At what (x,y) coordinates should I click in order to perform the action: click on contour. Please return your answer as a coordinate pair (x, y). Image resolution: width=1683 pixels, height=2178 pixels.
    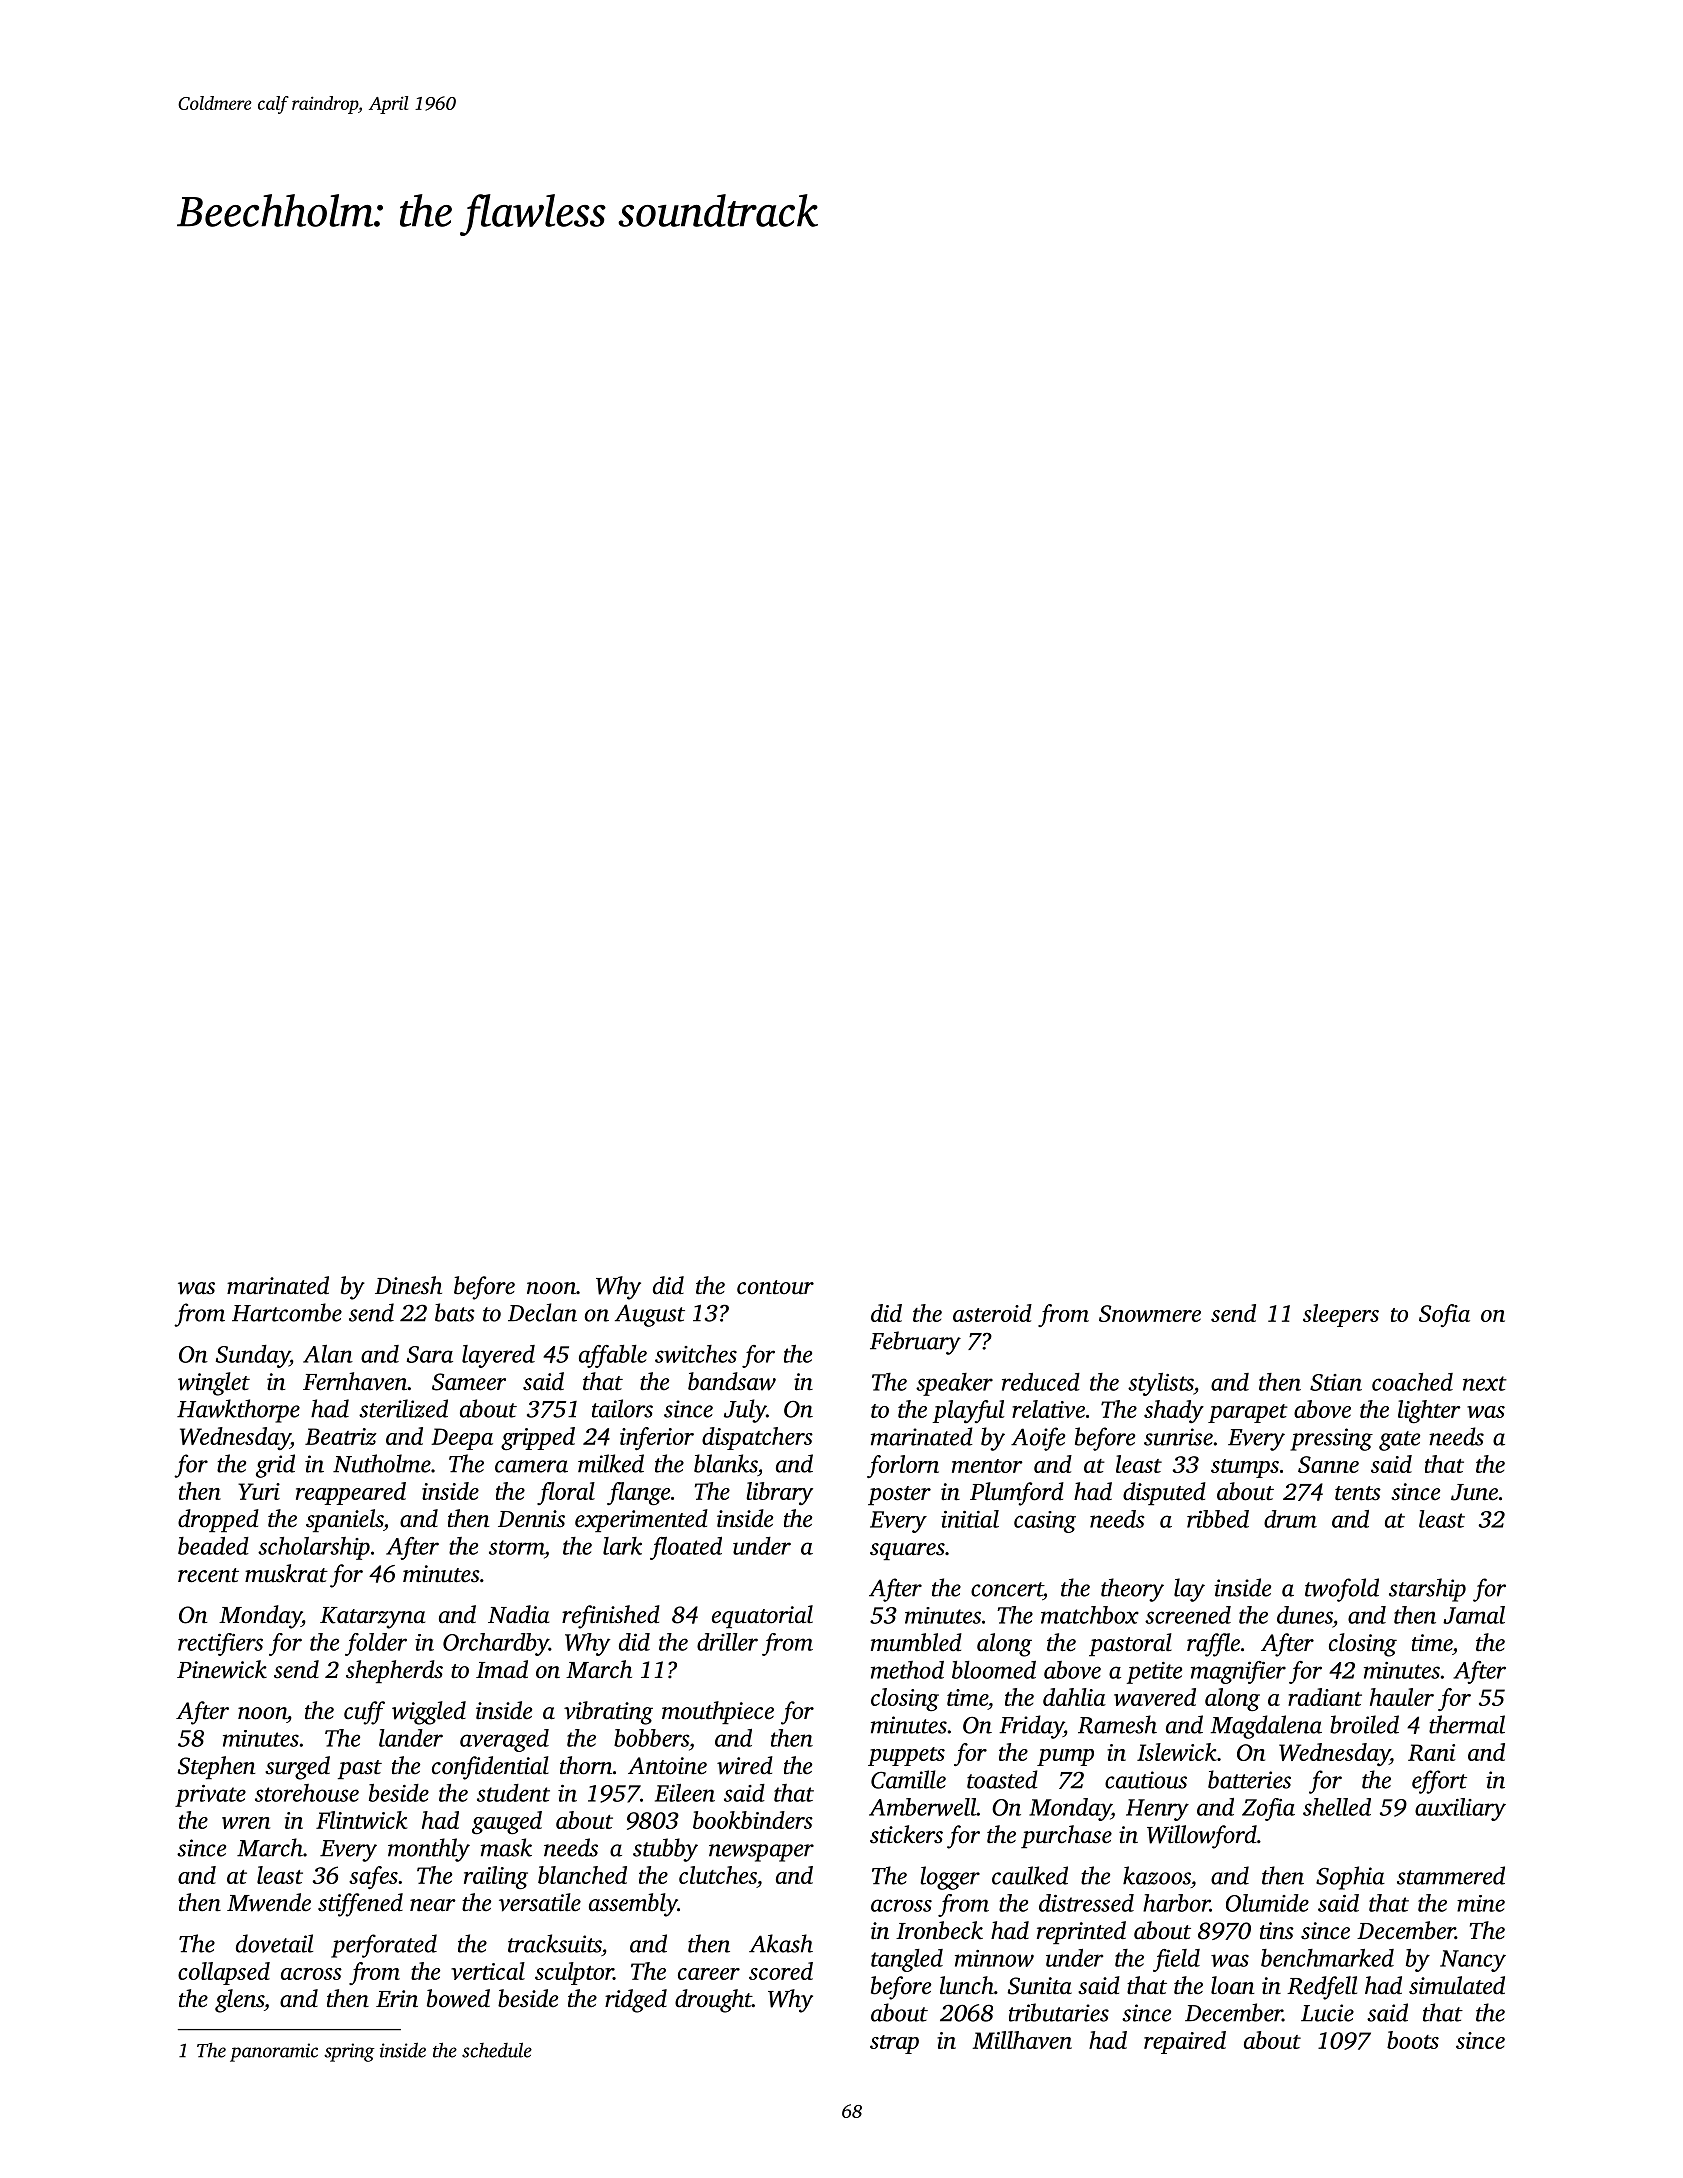
    Looking at the image, I should click on (775, 1287).
